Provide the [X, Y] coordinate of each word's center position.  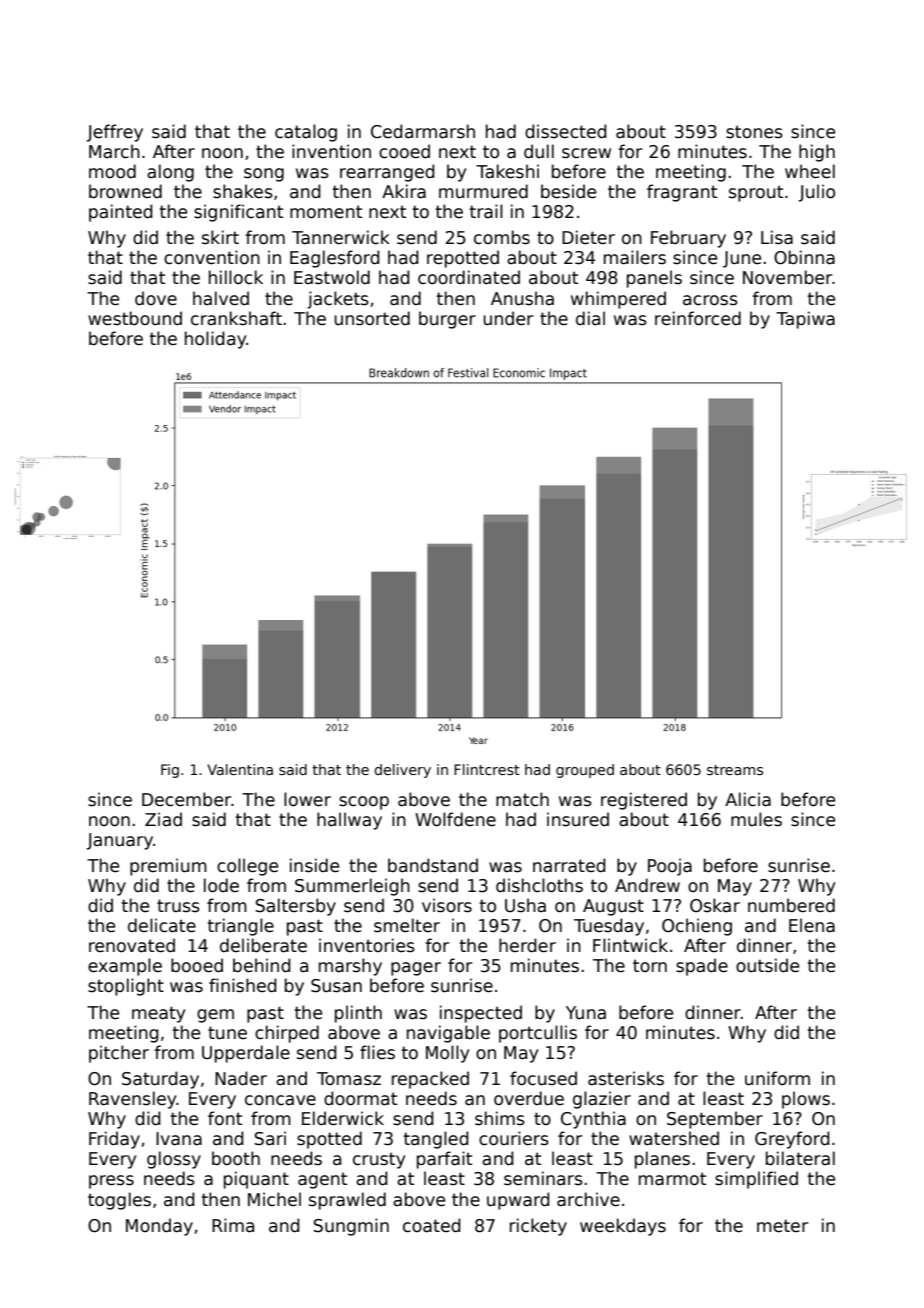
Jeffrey [114, 133]
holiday [216, 340]
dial [590, 318]
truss [178, 906]
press [111, 1182]
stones [754, 132]
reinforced [698, 318]
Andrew [647, 885]
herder [527, 945]
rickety [538, 1227]
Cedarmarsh [423, 131]
